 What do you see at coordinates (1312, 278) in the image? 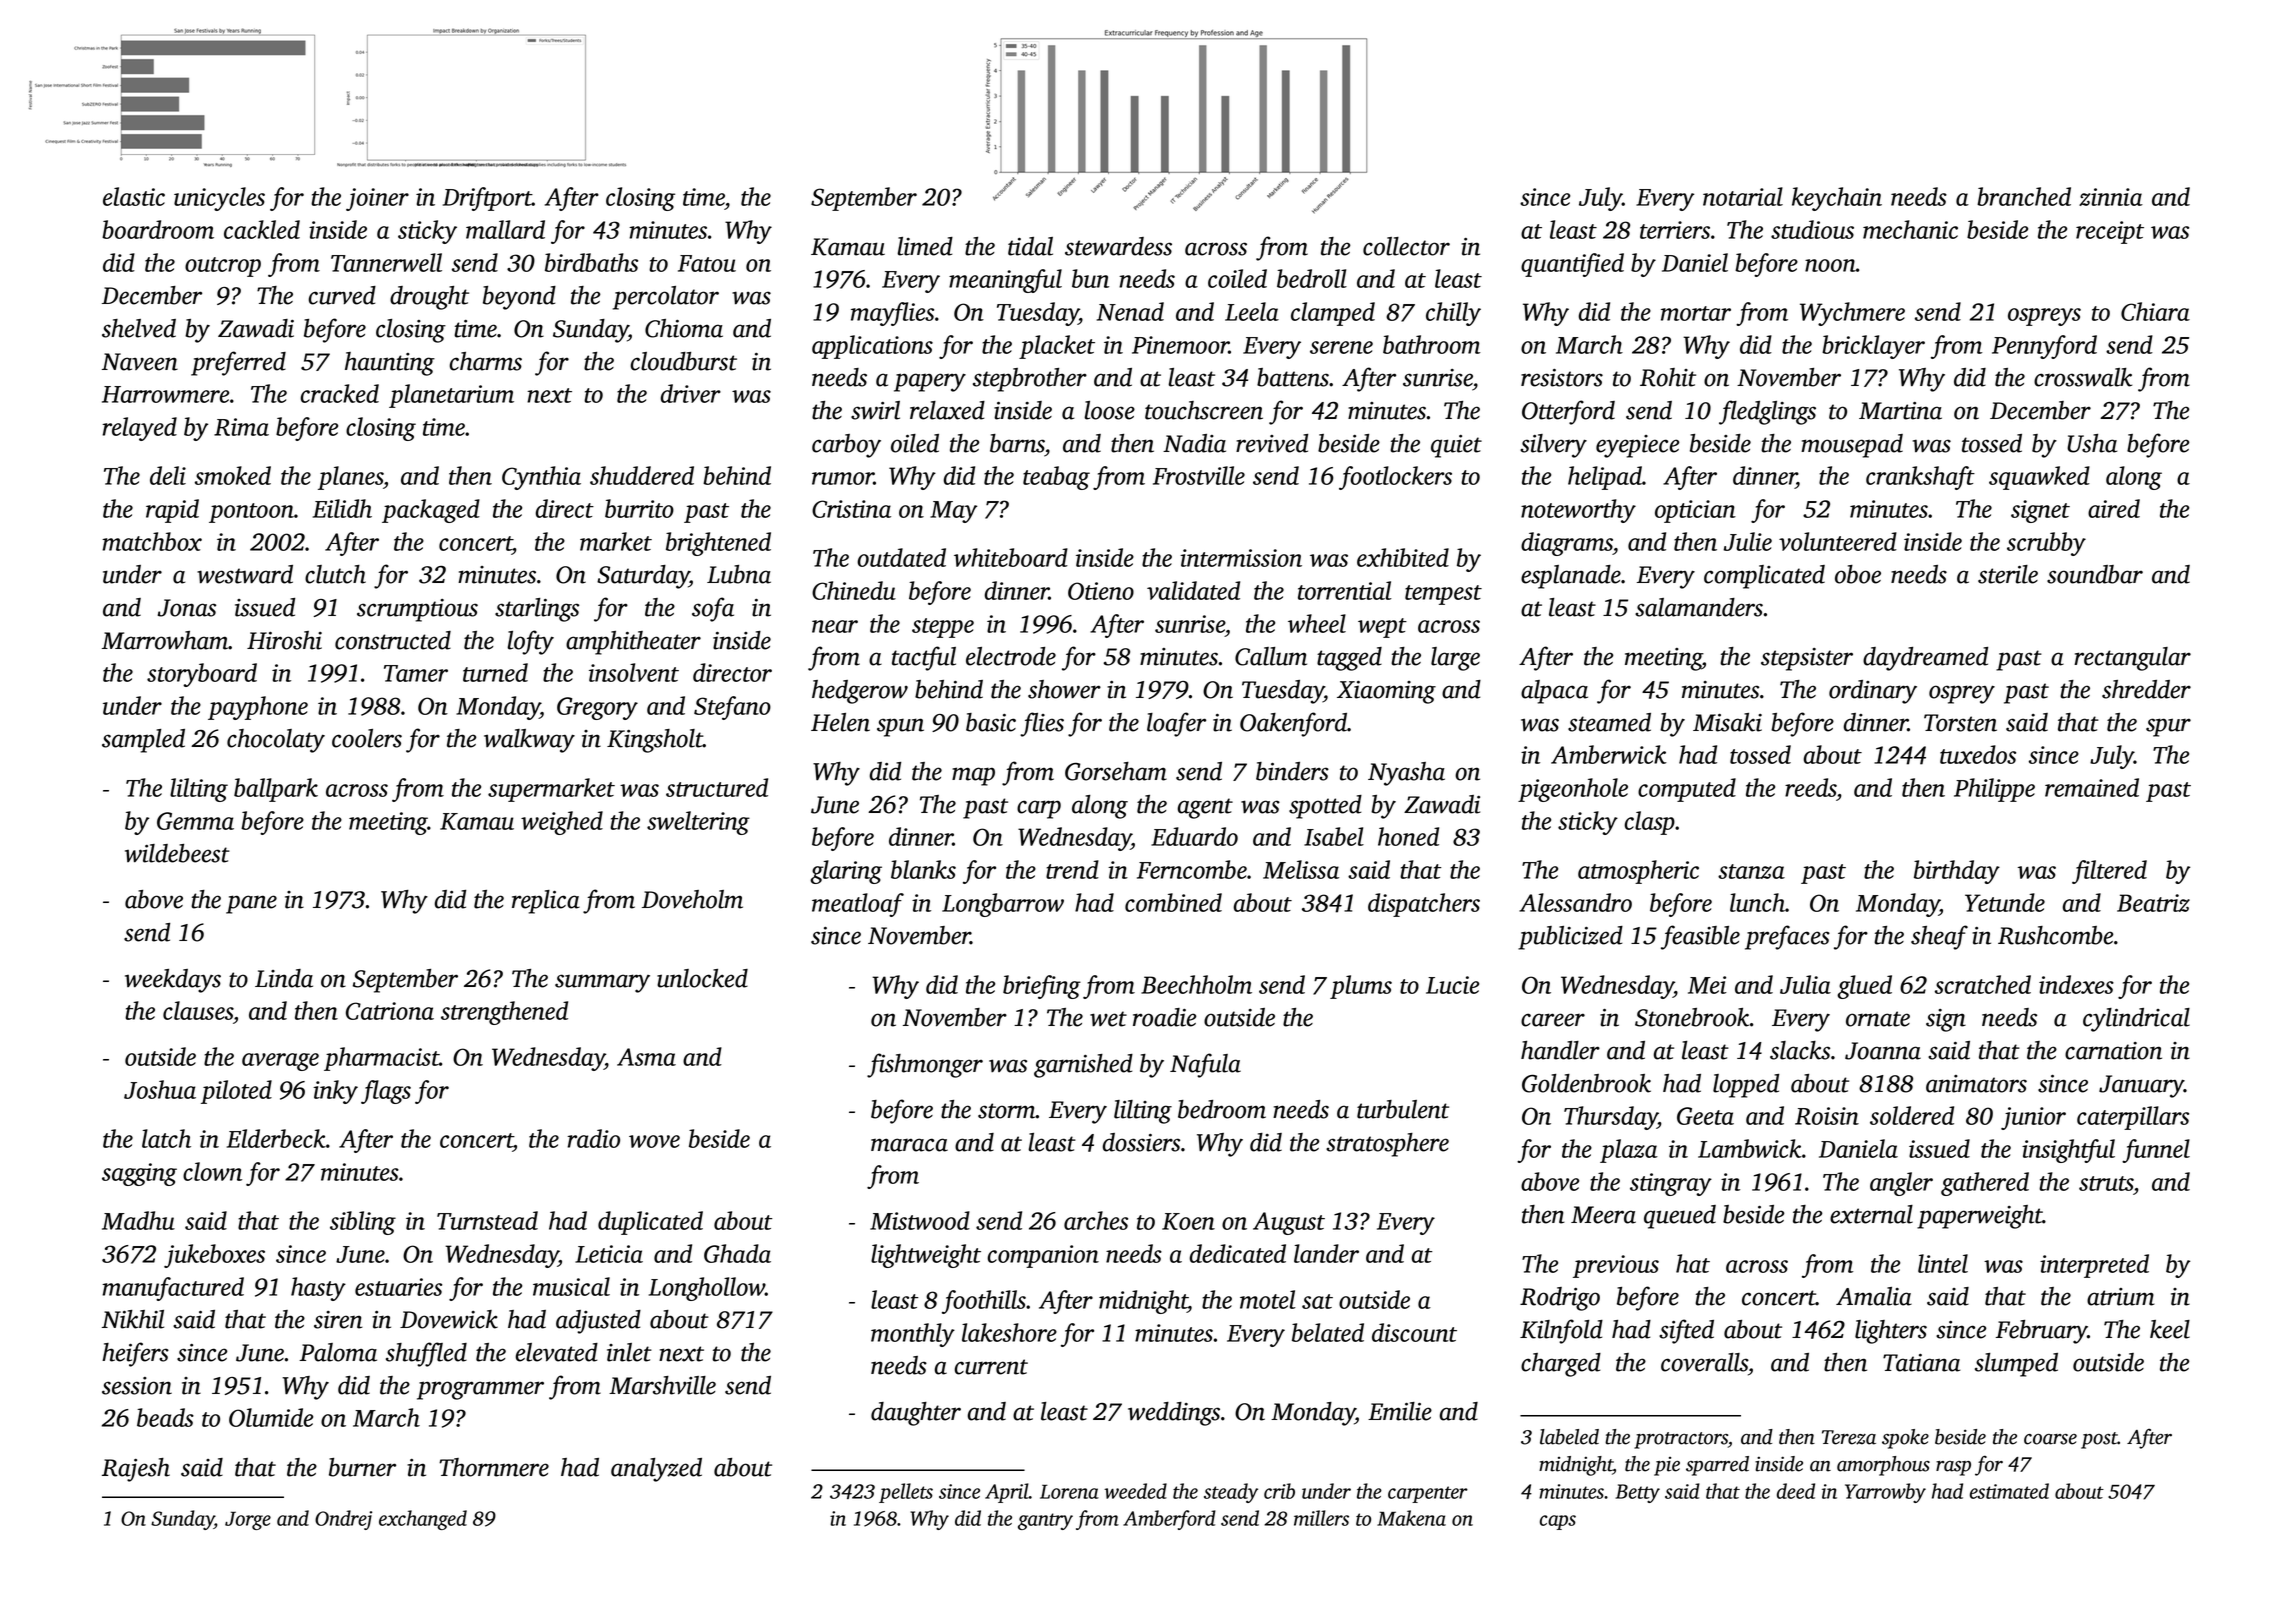
I see `bedroll` at bounding box center [1312, 278].
